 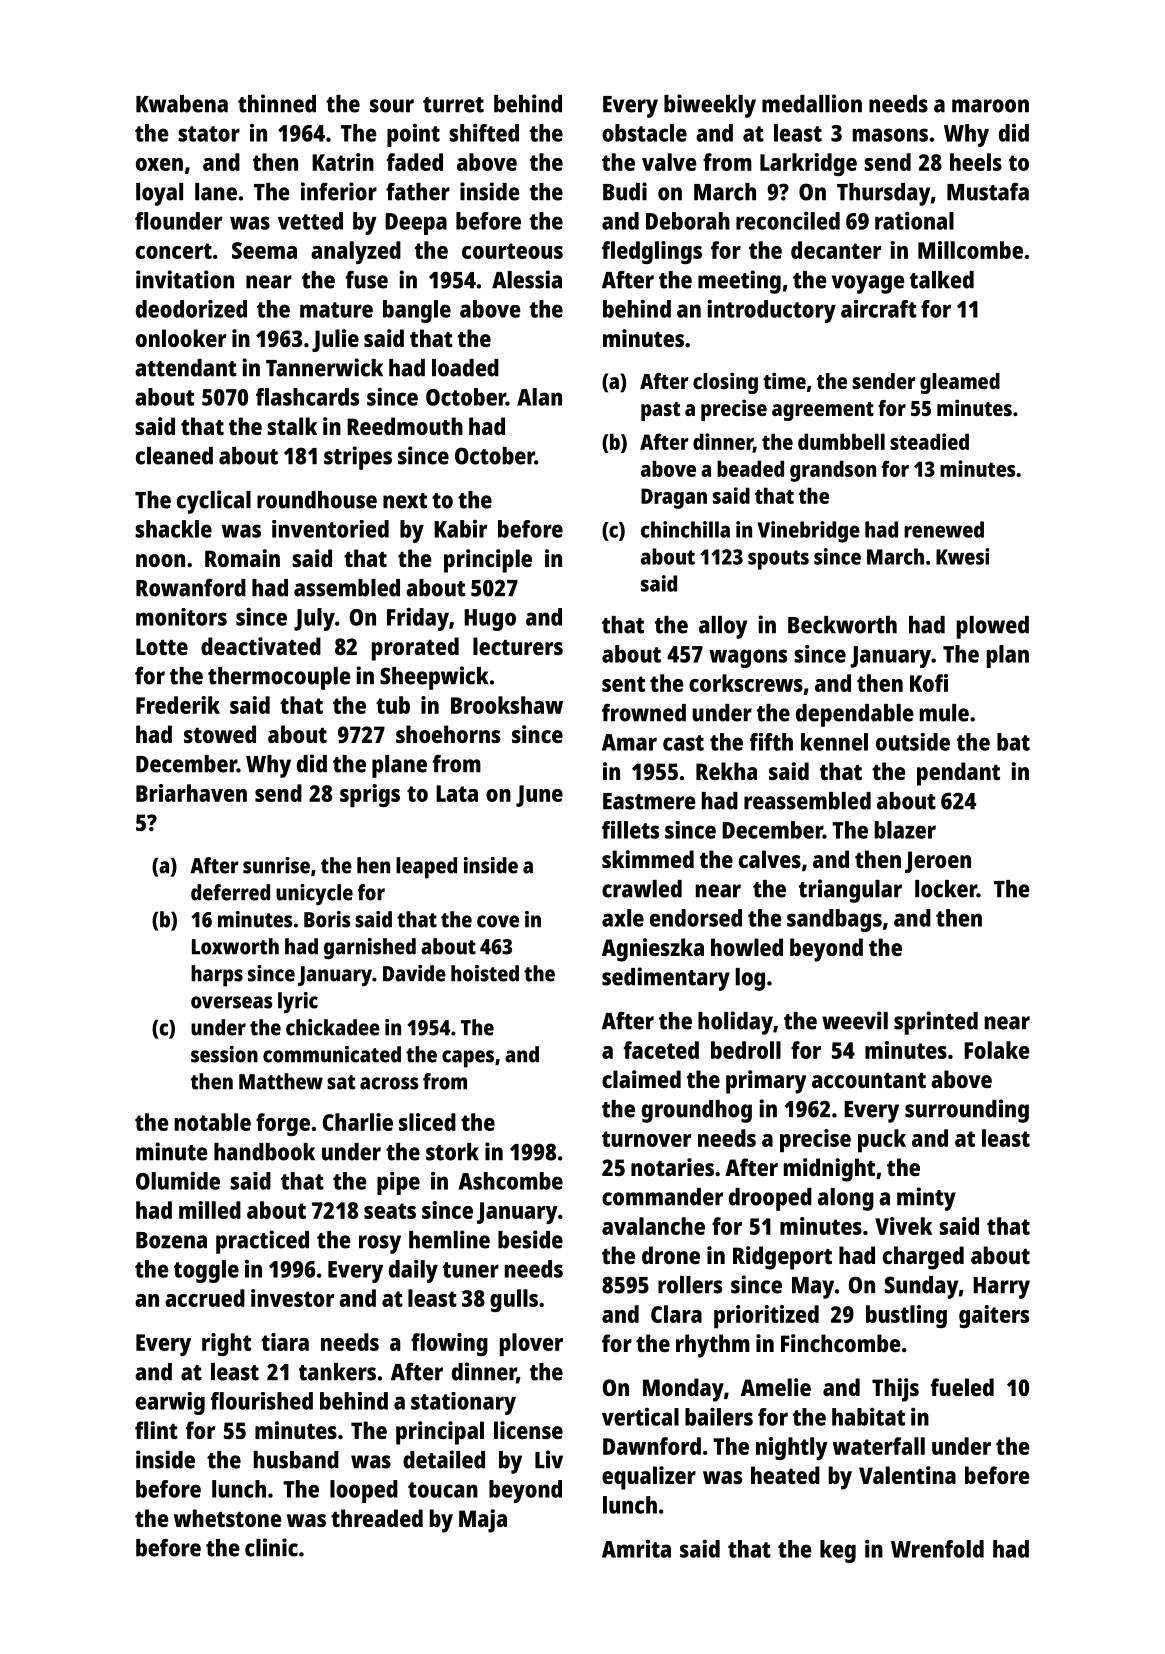 What do you see at coordinates (327, 919) in the screenshot?
I see `Boris` at bounding box center [327, 919].
